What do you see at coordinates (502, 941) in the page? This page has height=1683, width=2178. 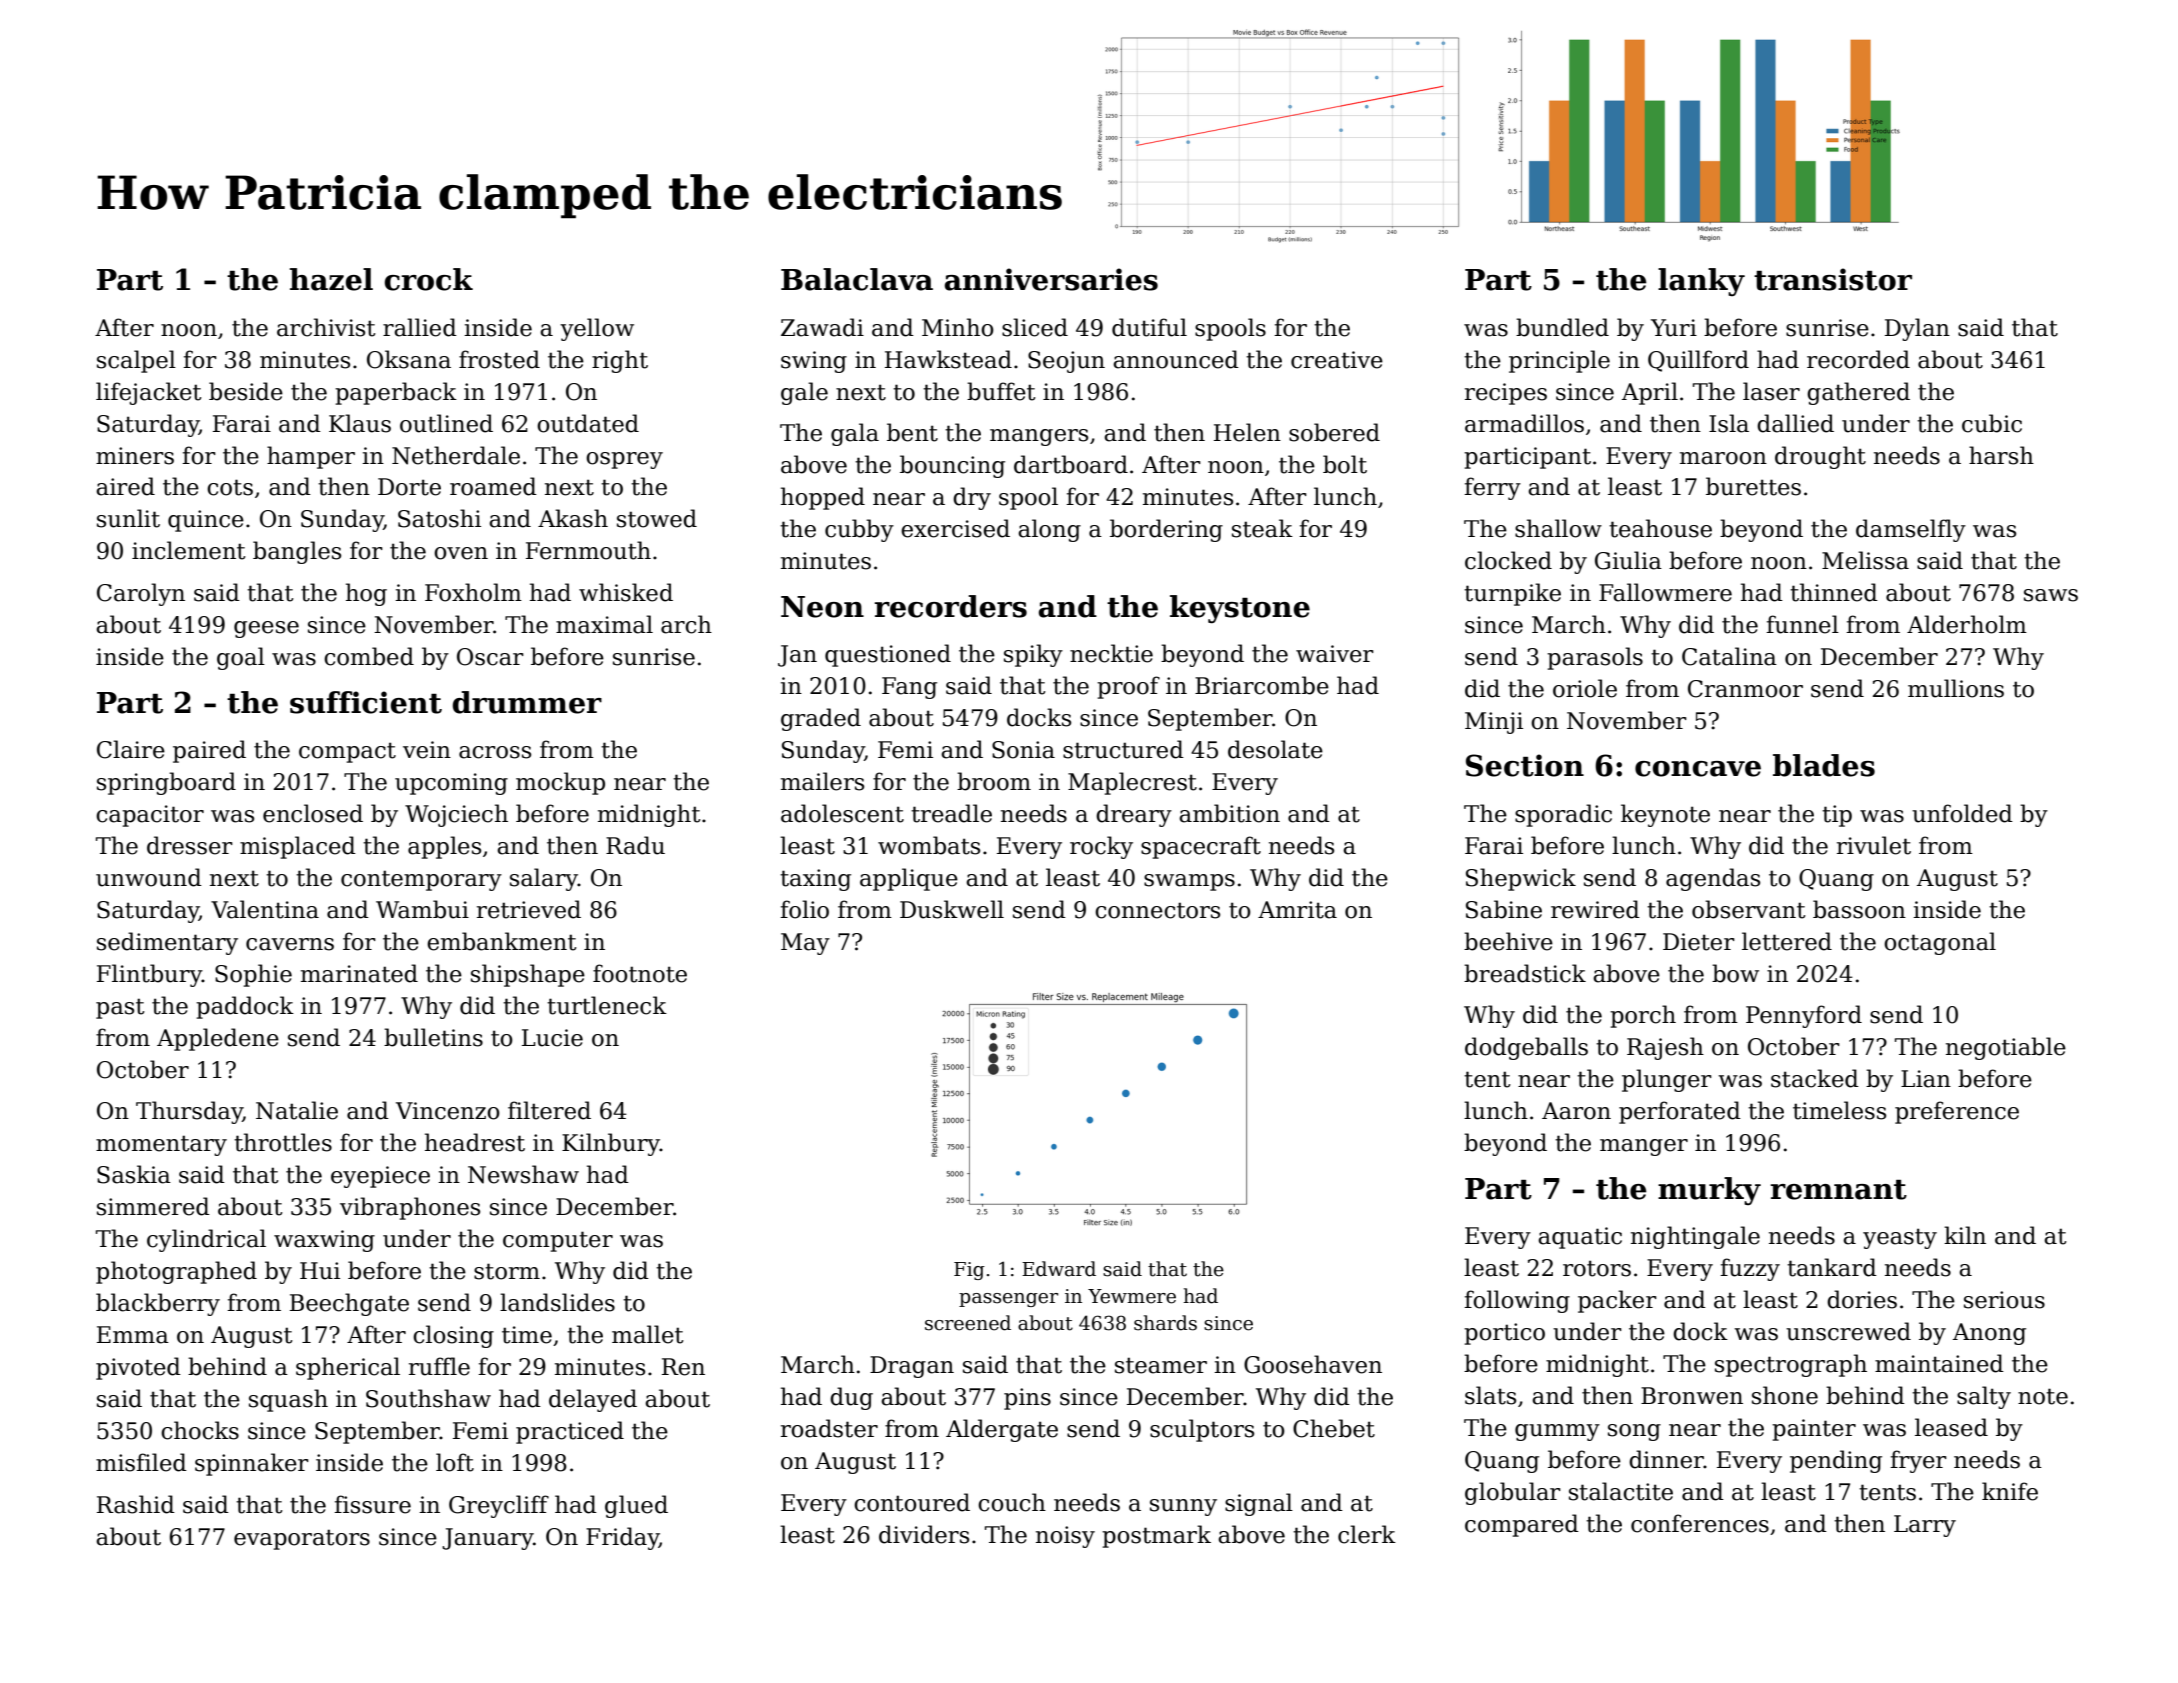 I see `embankment` at bounding box center [502, 941].
